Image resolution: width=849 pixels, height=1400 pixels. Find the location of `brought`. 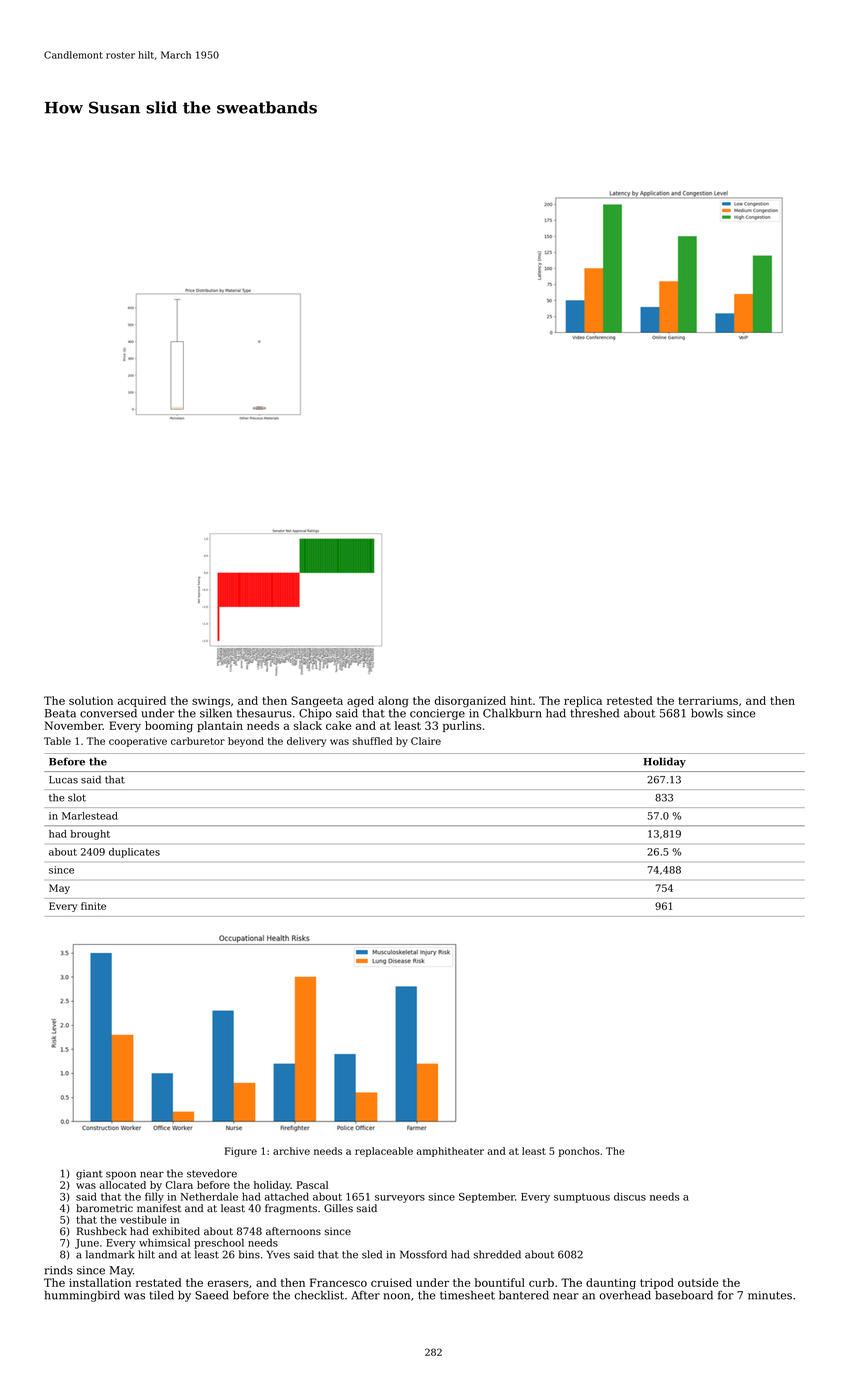

brought is located at coordinates (90, 835).
